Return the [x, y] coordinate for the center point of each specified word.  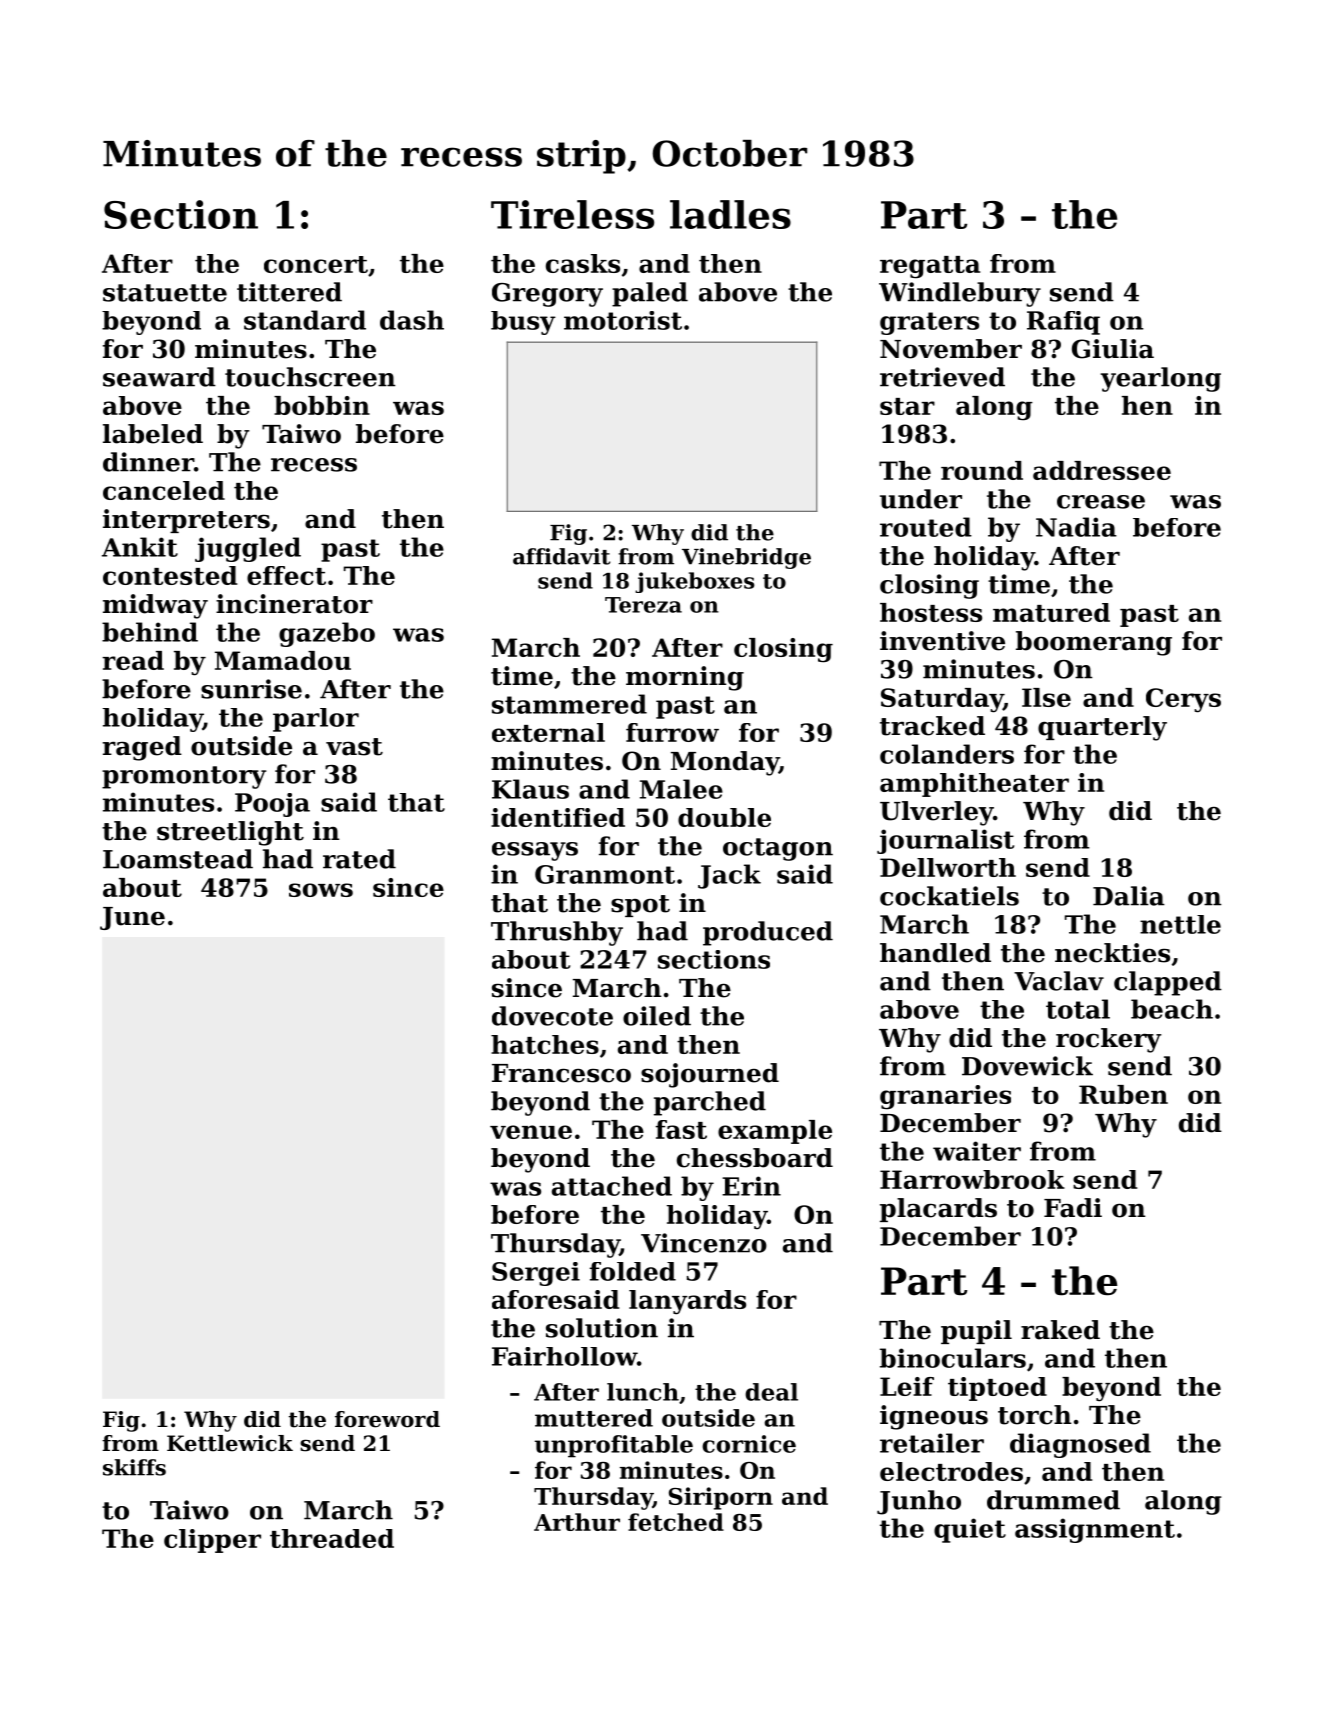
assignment [1095, 1530]
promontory [184, 777]
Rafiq [1063, 323]
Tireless [572, 214]
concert [316, 264]
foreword [387, 1419]
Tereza [643, 605]
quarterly [1102, 728]
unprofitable [614, 1446]
